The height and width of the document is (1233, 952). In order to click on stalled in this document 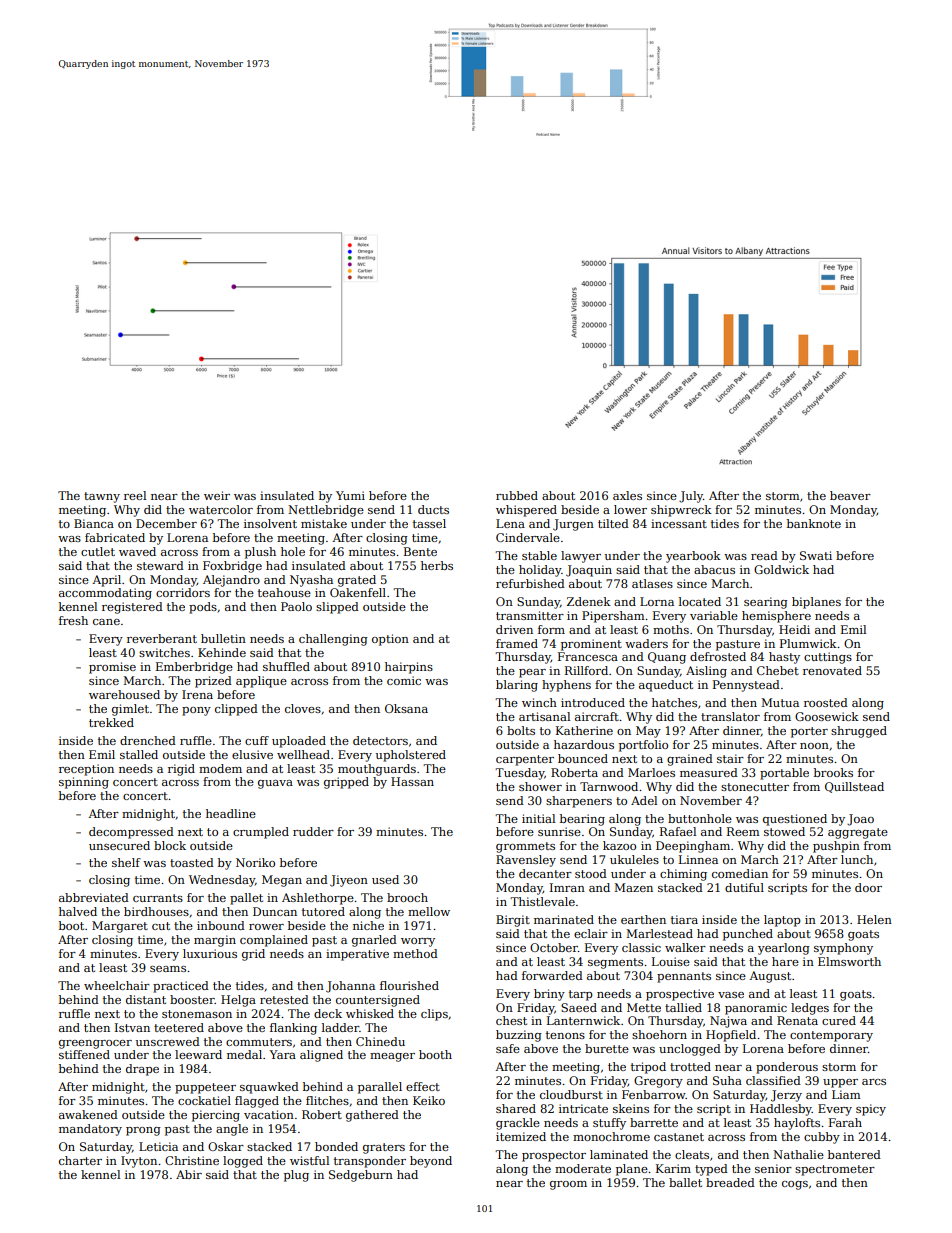, I will do `click(139, 754)`.
